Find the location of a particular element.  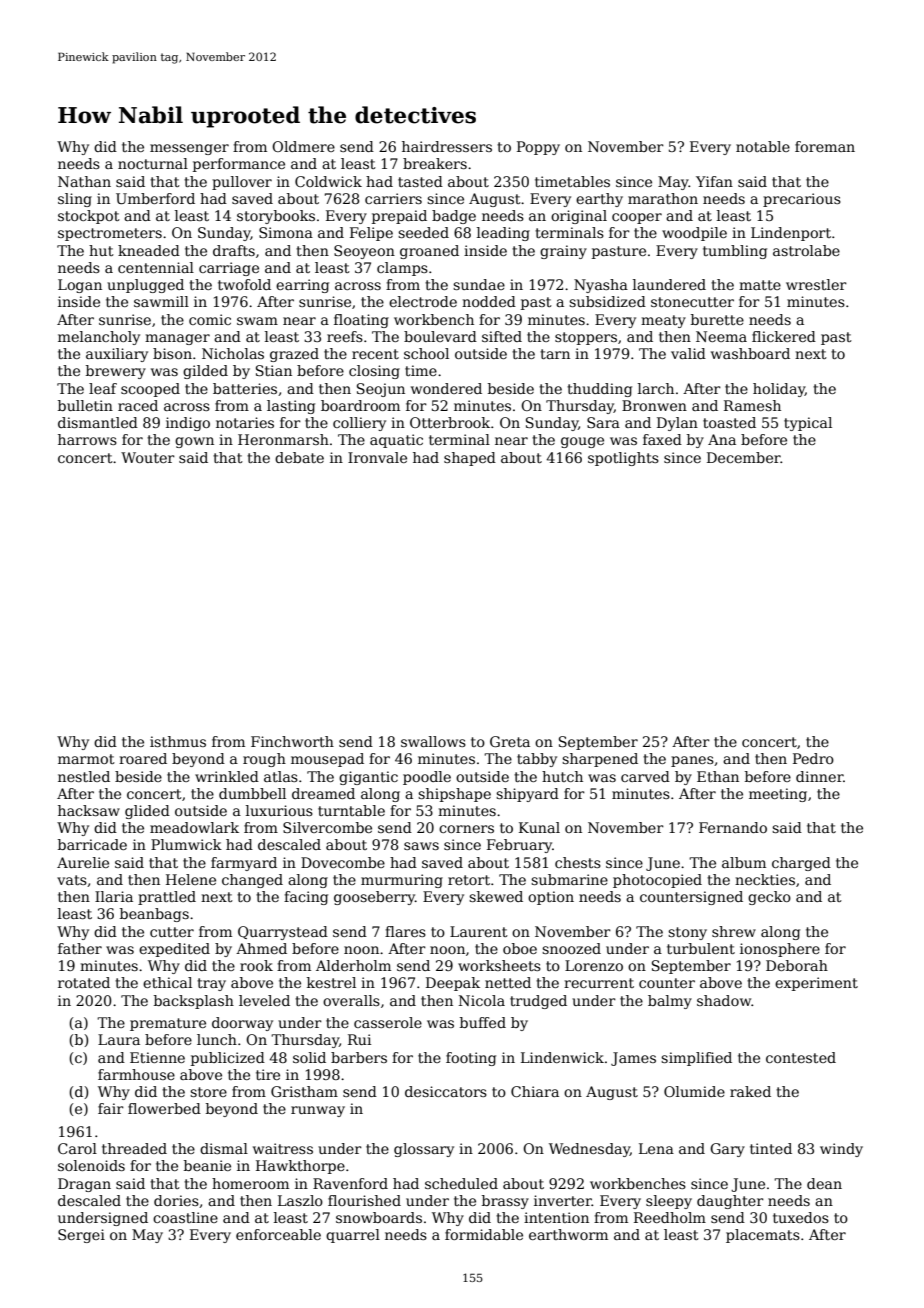

performance is located at coordinates (239, 165).
